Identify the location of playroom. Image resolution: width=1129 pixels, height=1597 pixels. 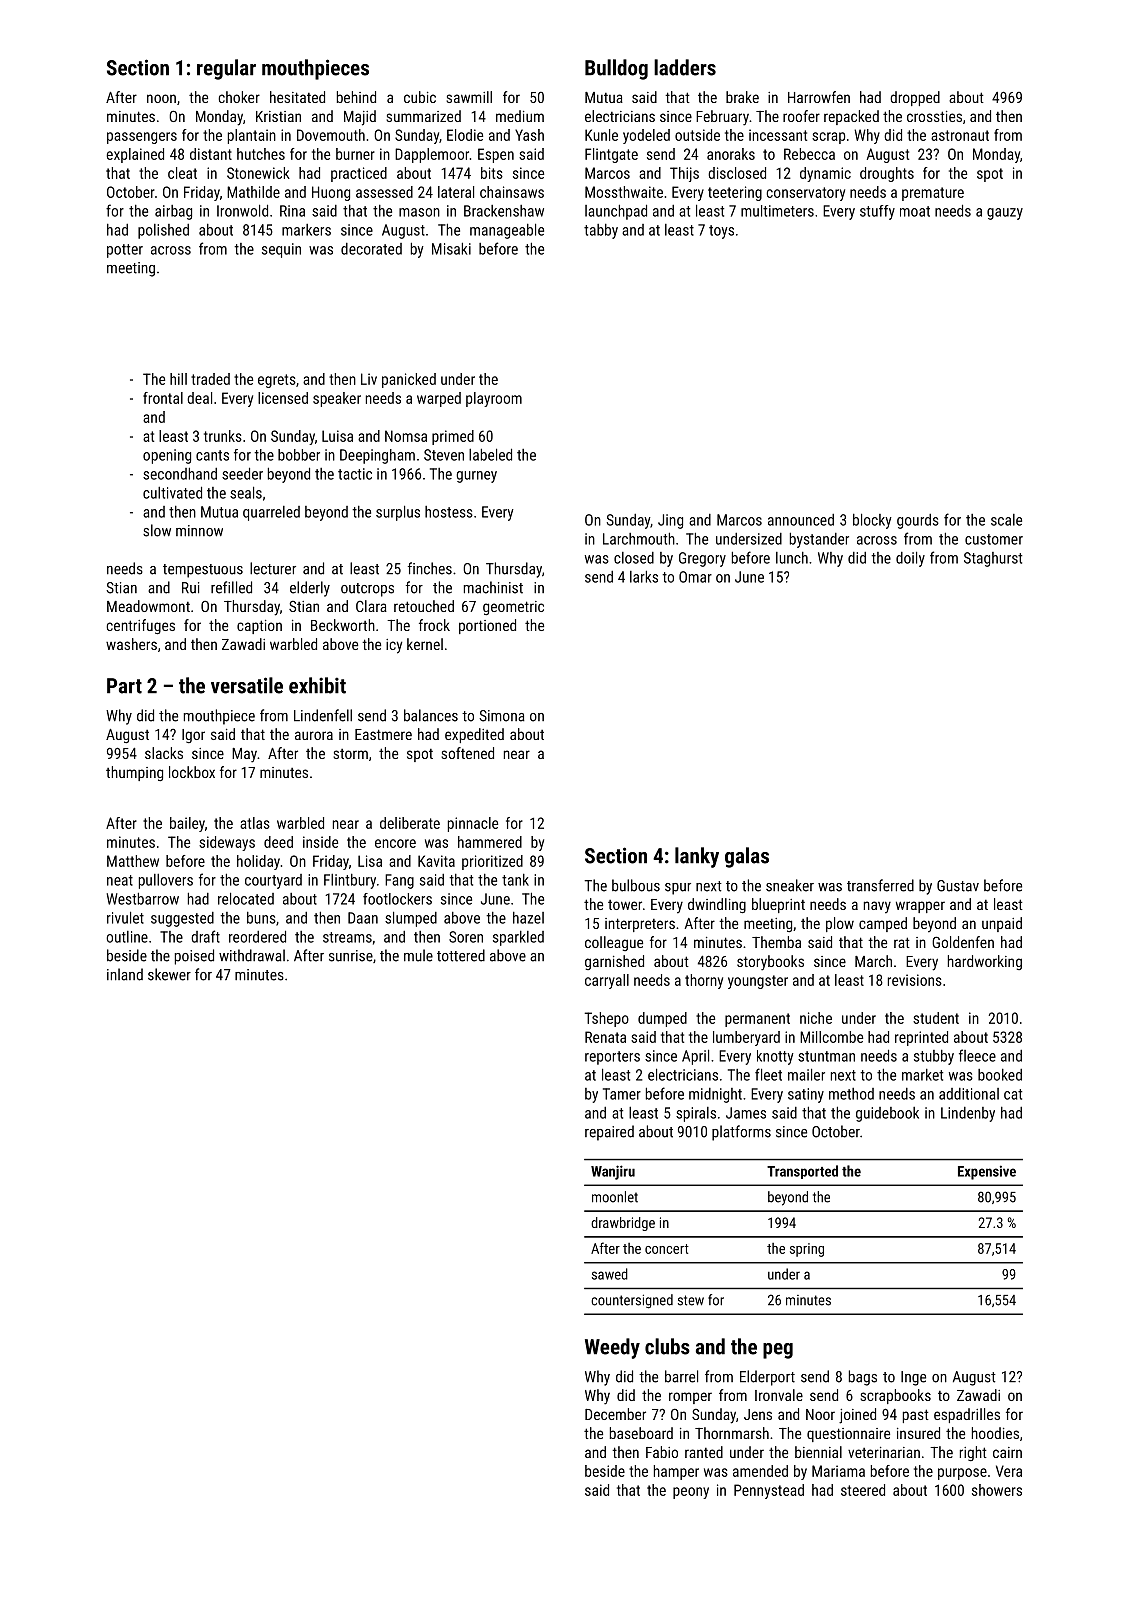
(494, 399).
